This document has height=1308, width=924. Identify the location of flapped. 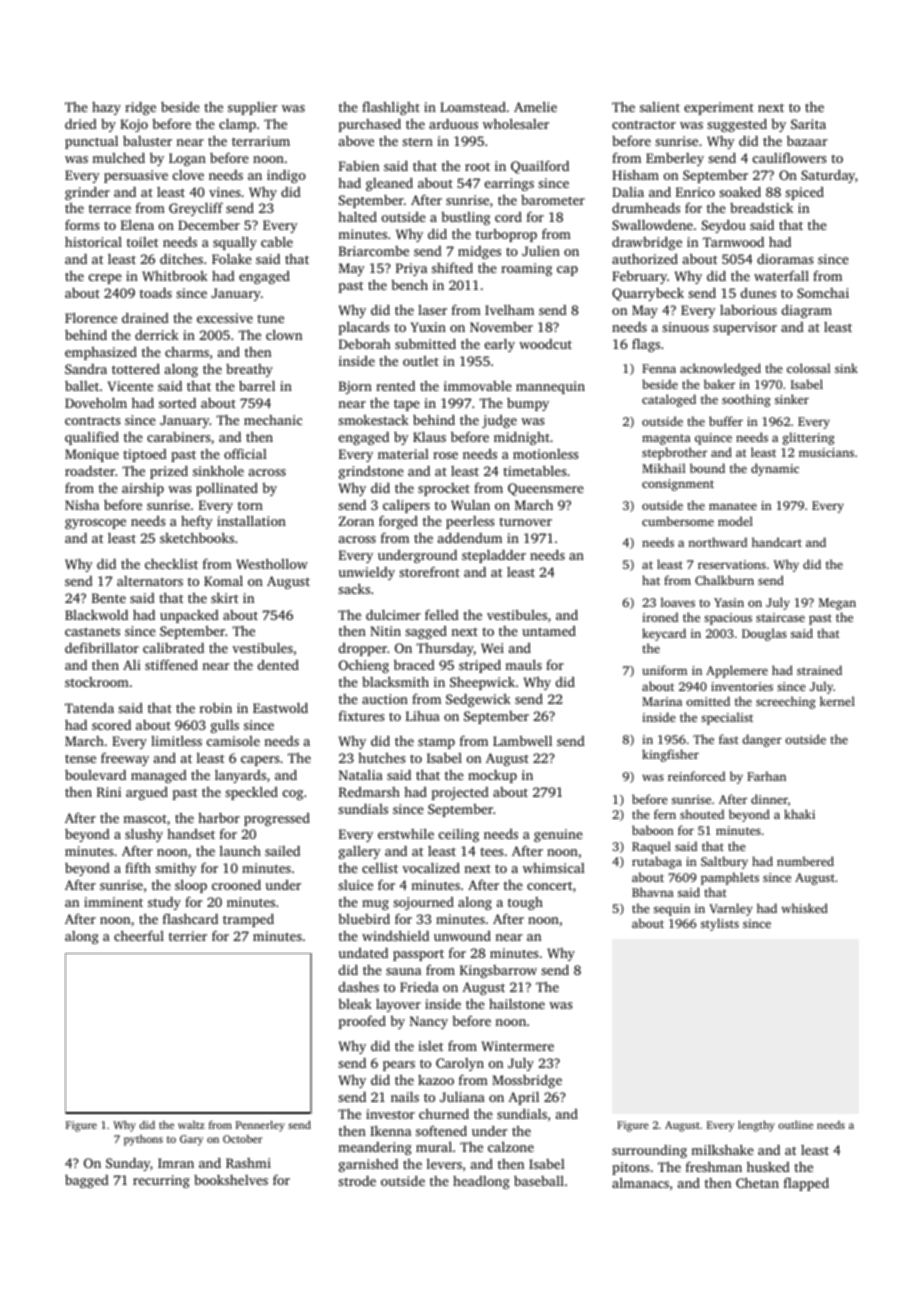
(806, 1184).
